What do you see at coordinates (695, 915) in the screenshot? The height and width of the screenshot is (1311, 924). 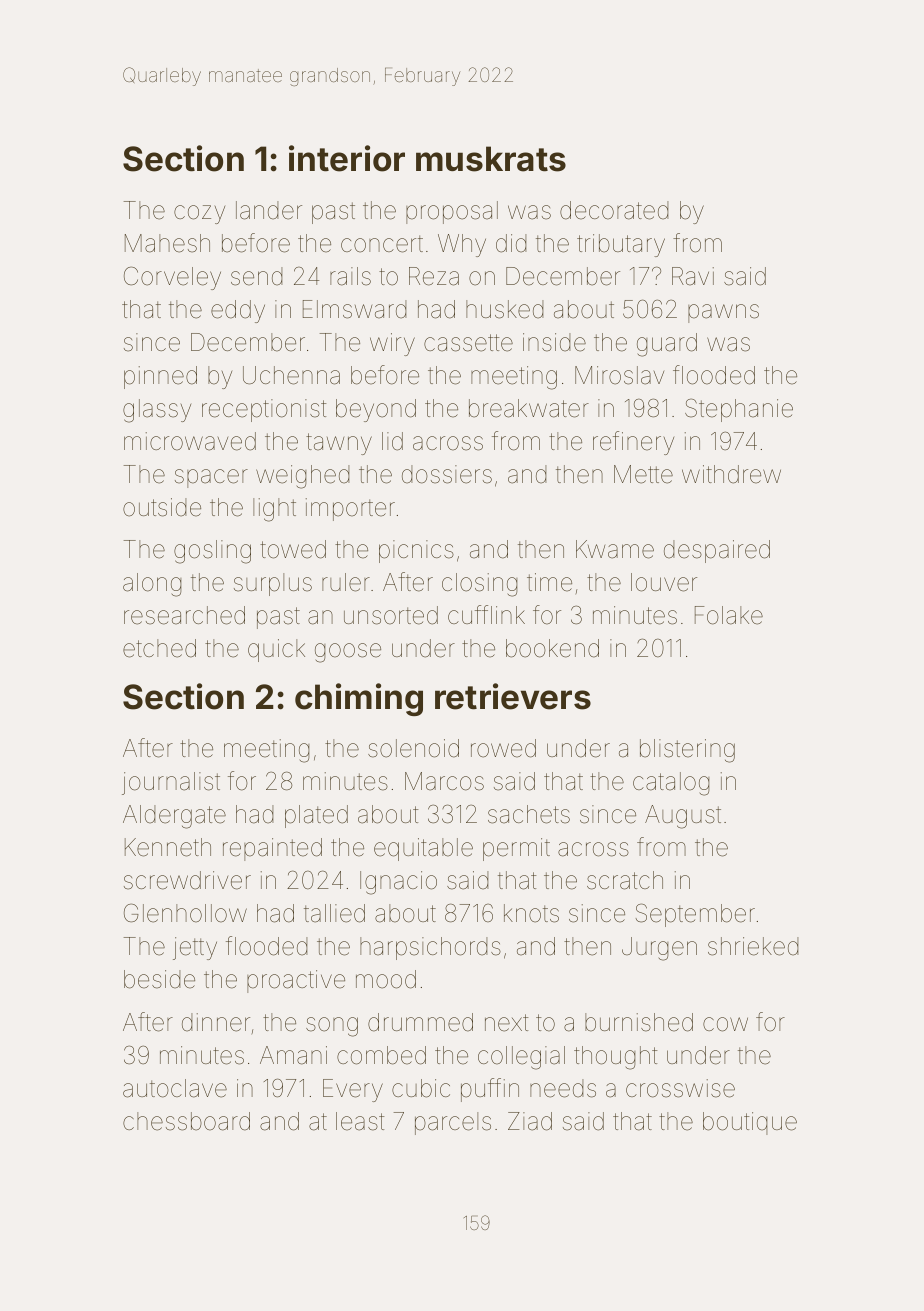 I see `September` at bounding box center [695, 915].
